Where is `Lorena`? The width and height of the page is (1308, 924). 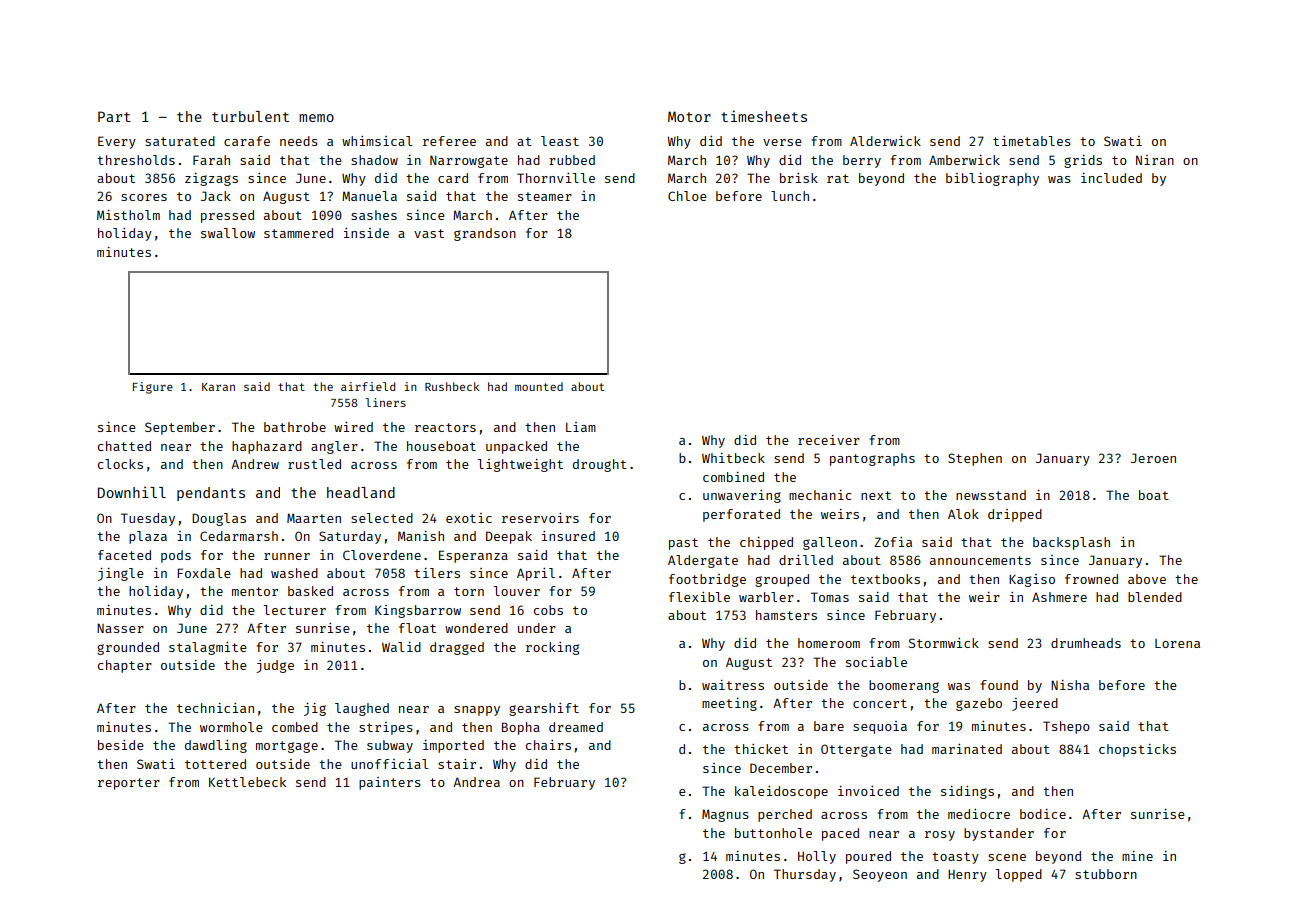
Lorena is located at coordinates (1177, 643).
